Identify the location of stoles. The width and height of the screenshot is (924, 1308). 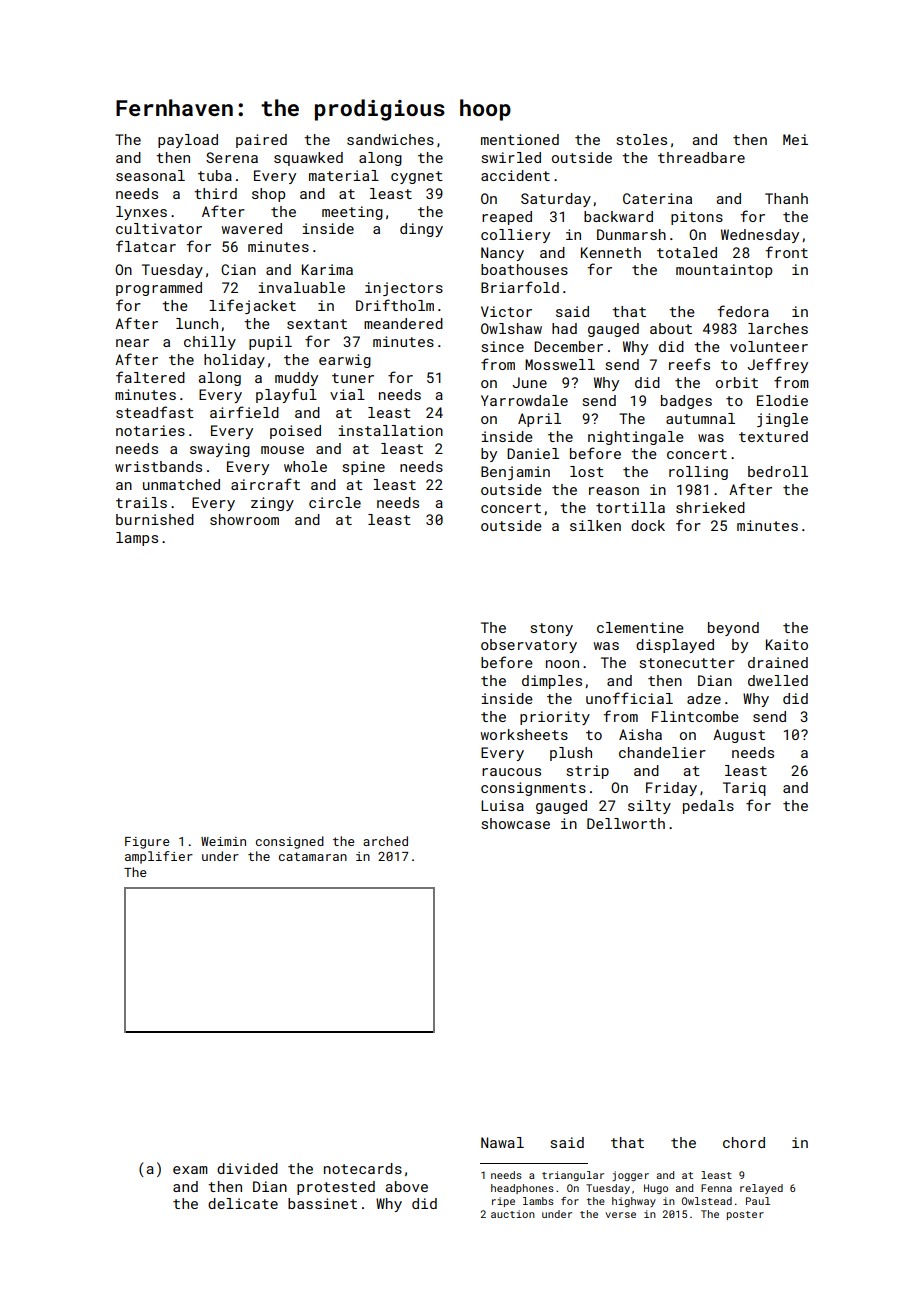
(641, 139).
